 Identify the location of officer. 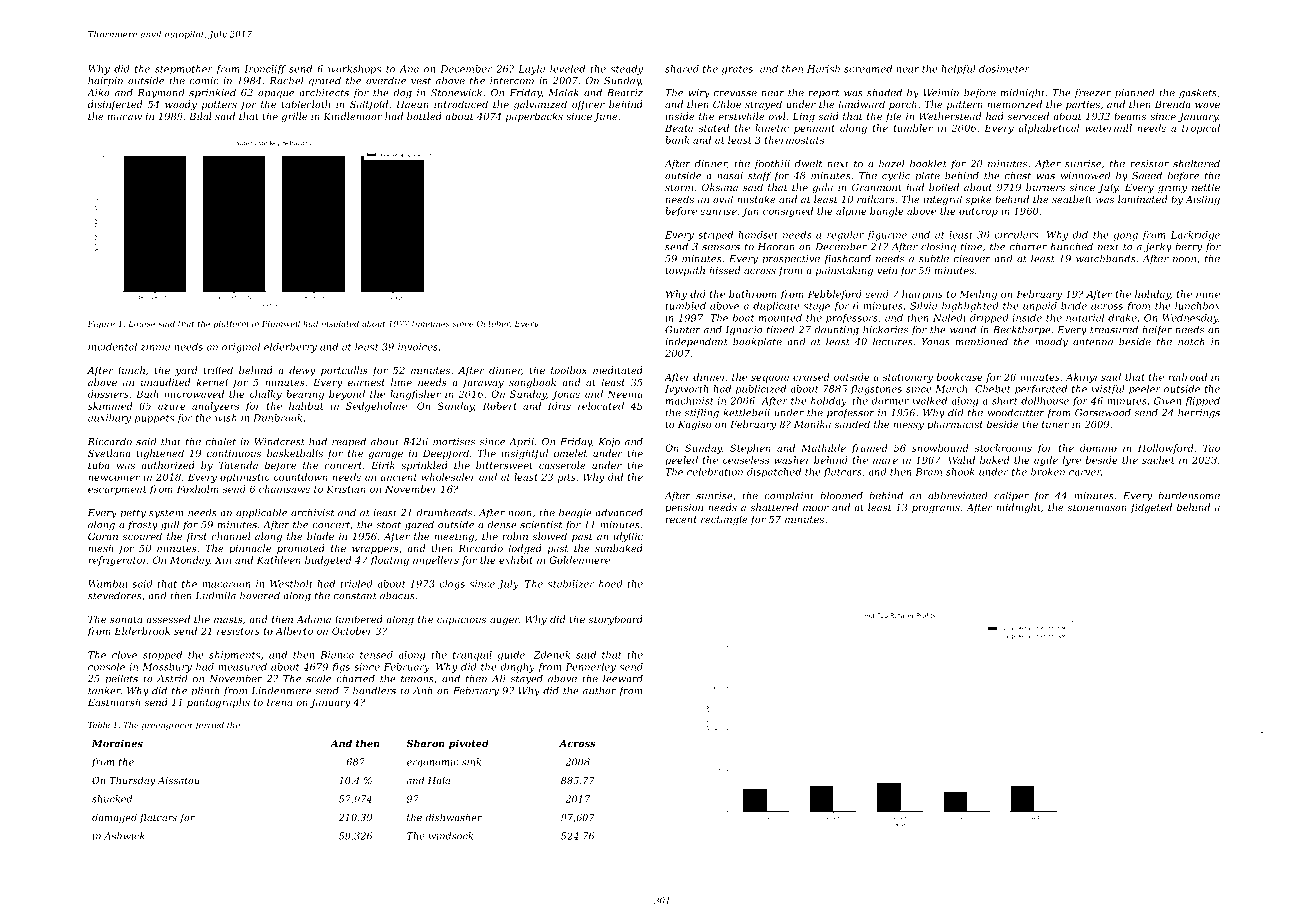
(588, 105).
